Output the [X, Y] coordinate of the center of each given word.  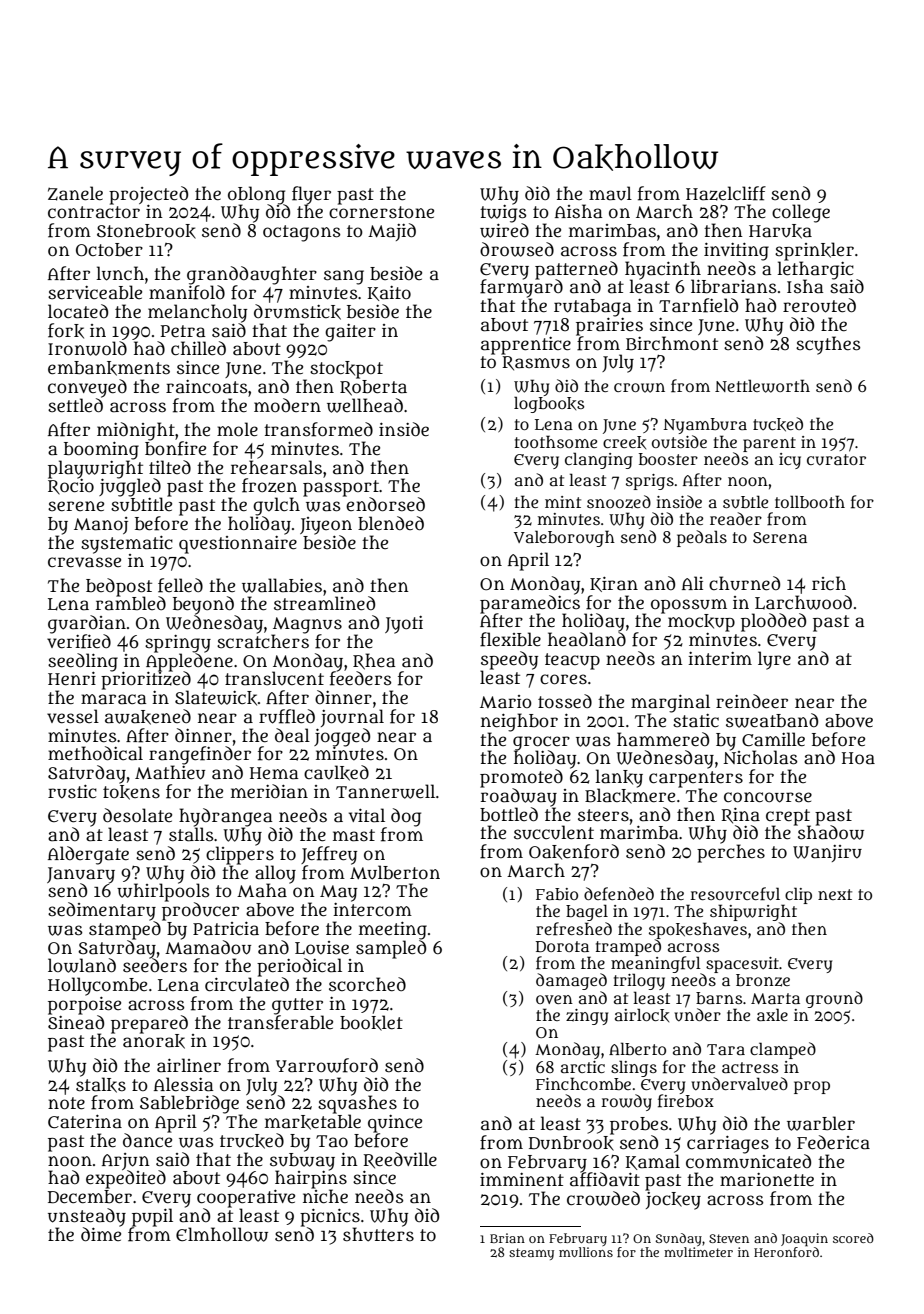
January [81, 875]
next [835, 894]
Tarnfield [698, 305]
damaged [571, 981]
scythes [828, 345]
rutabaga [592, 308]
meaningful [656, 964]
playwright [95, 469]
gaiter [350, 333]
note [66, 1103]
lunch [120, 273]
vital [367, 815]
